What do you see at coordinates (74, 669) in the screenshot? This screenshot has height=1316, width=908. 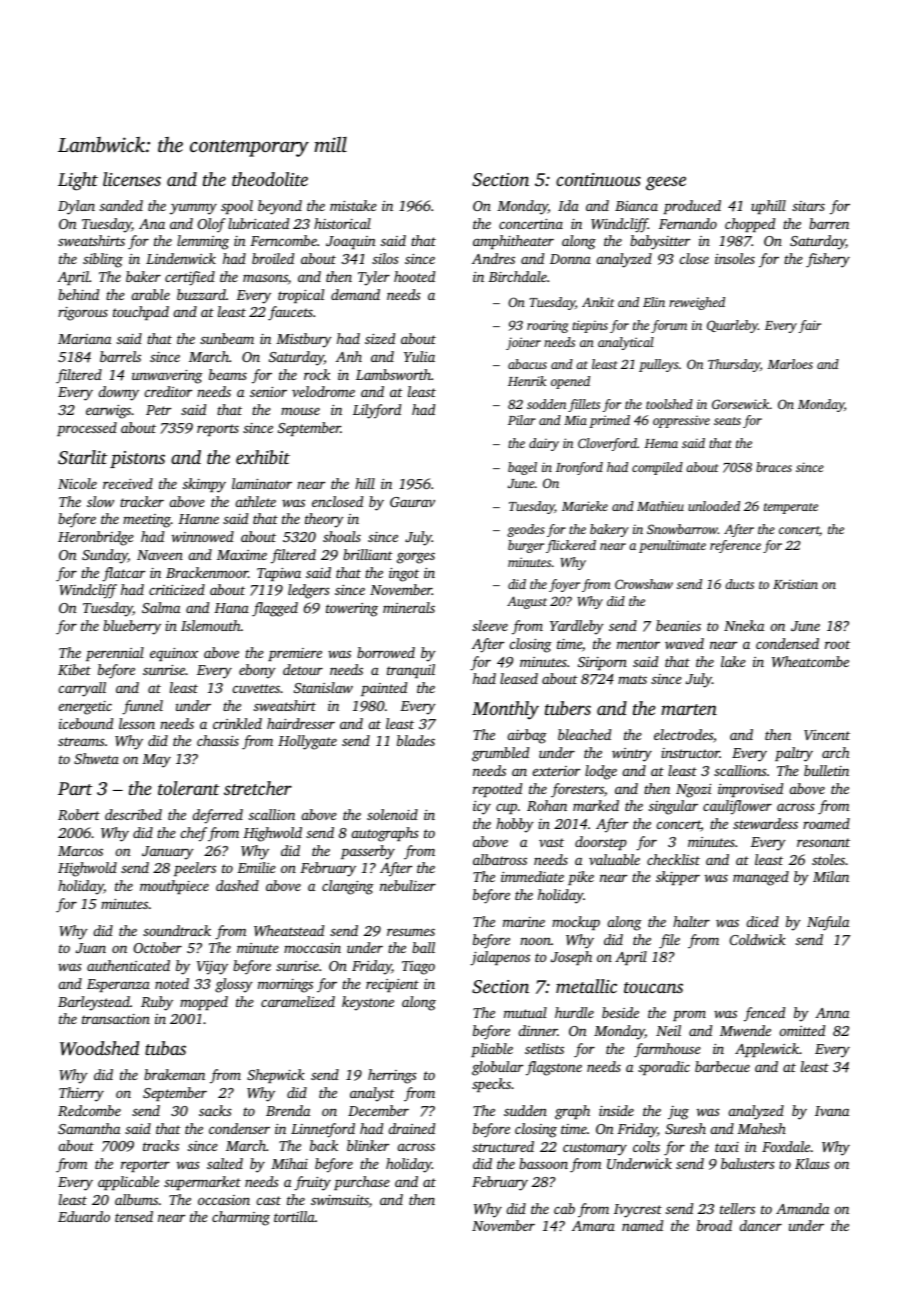 I see `Kibet` at bounding box center [74, 669].
